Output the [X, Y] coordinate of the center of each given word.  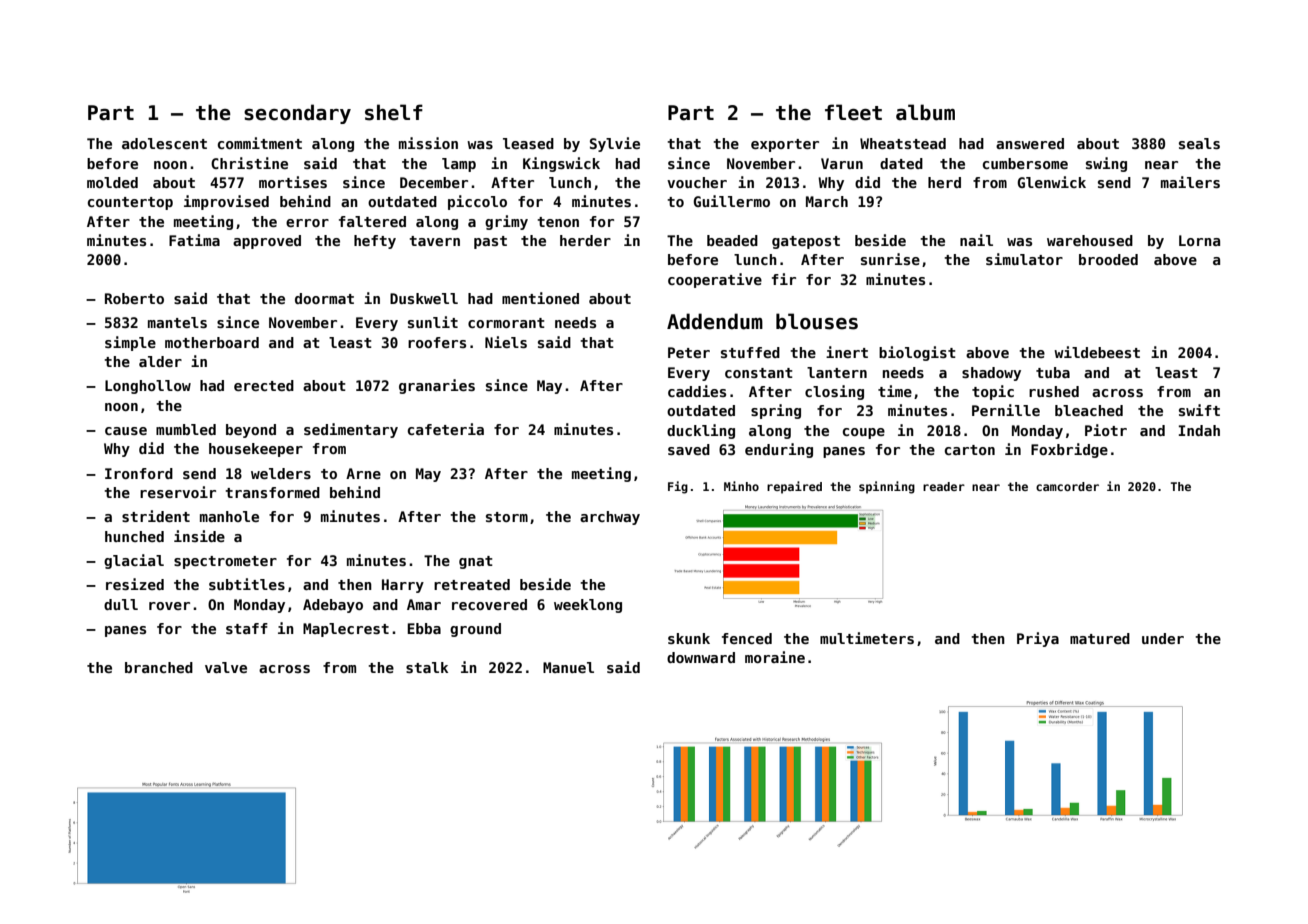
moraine [775, 657]
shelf [394, 112]
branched [159, 667]
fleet [853, 112]
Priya [1038, 639]
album [925, 112]
